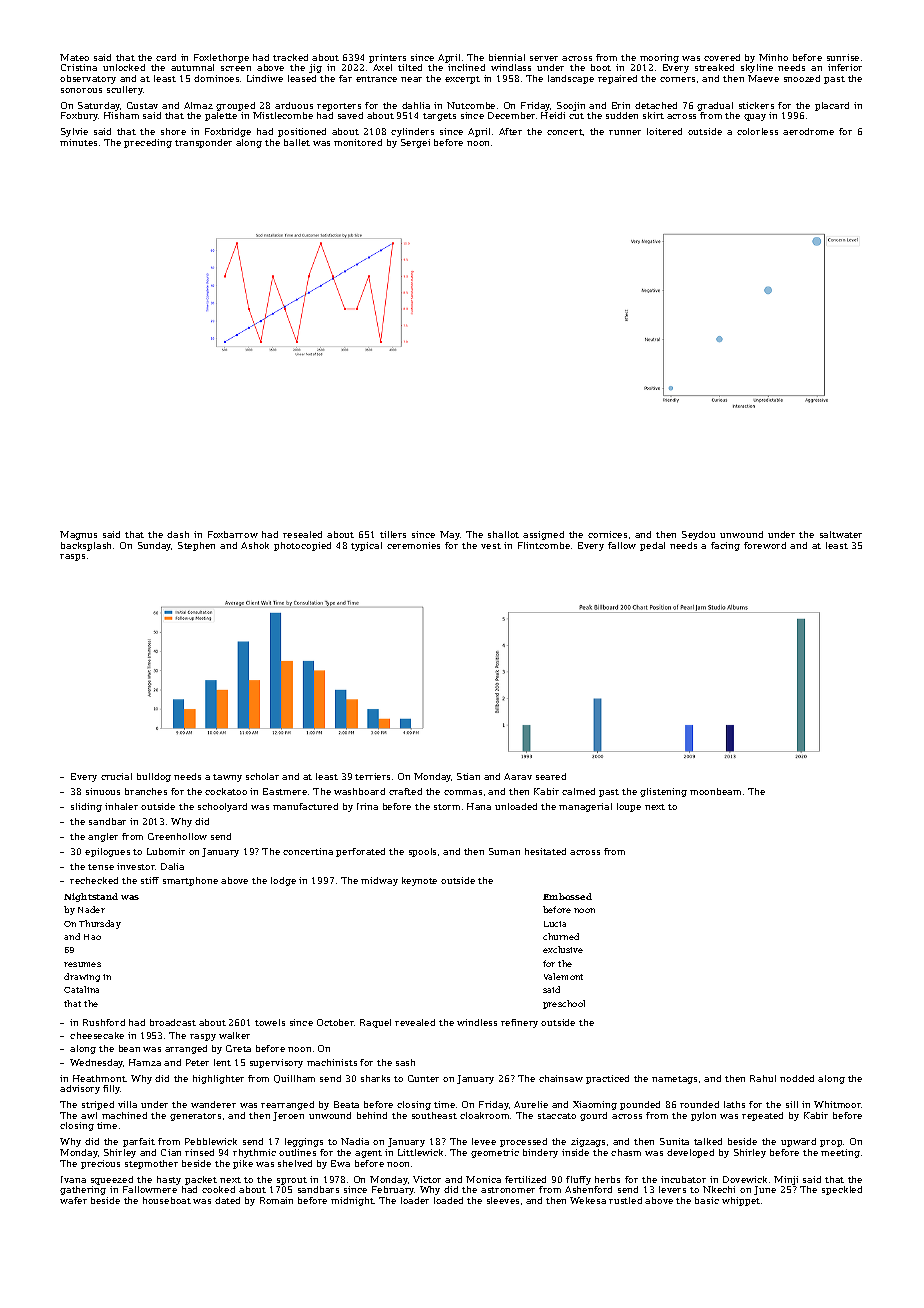 This document has height=1308, width=924. Describe the element at coordinates (148, 143) in the document. I see `preceding` at that location.
